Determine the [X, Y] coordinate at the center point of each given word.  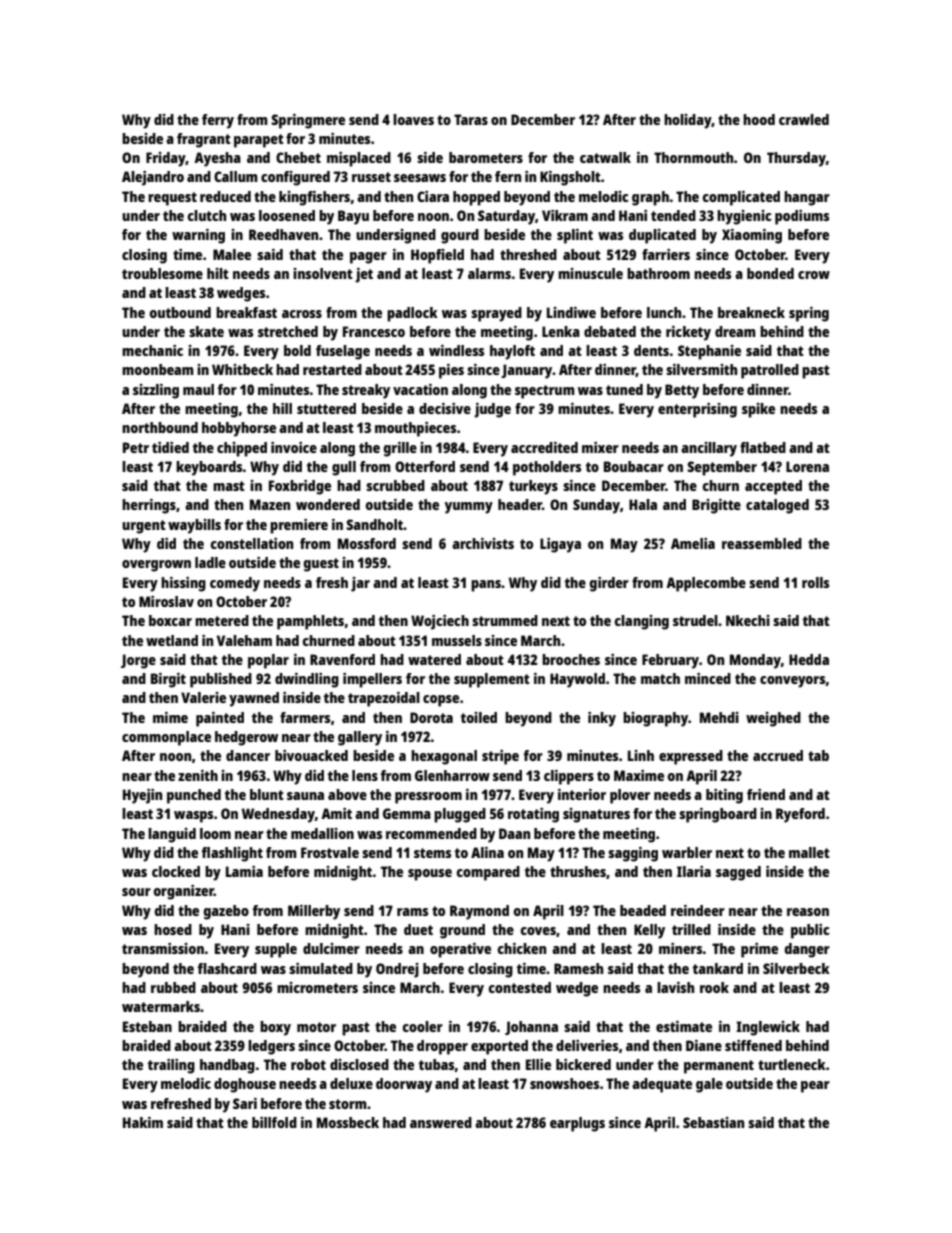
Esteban [147, 1026]
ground [462, 931]
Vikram [565, 215]
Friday [166, 159]
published [221, 680]
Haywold [577, 680]
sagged [738, 873]
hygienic [744, 217]
